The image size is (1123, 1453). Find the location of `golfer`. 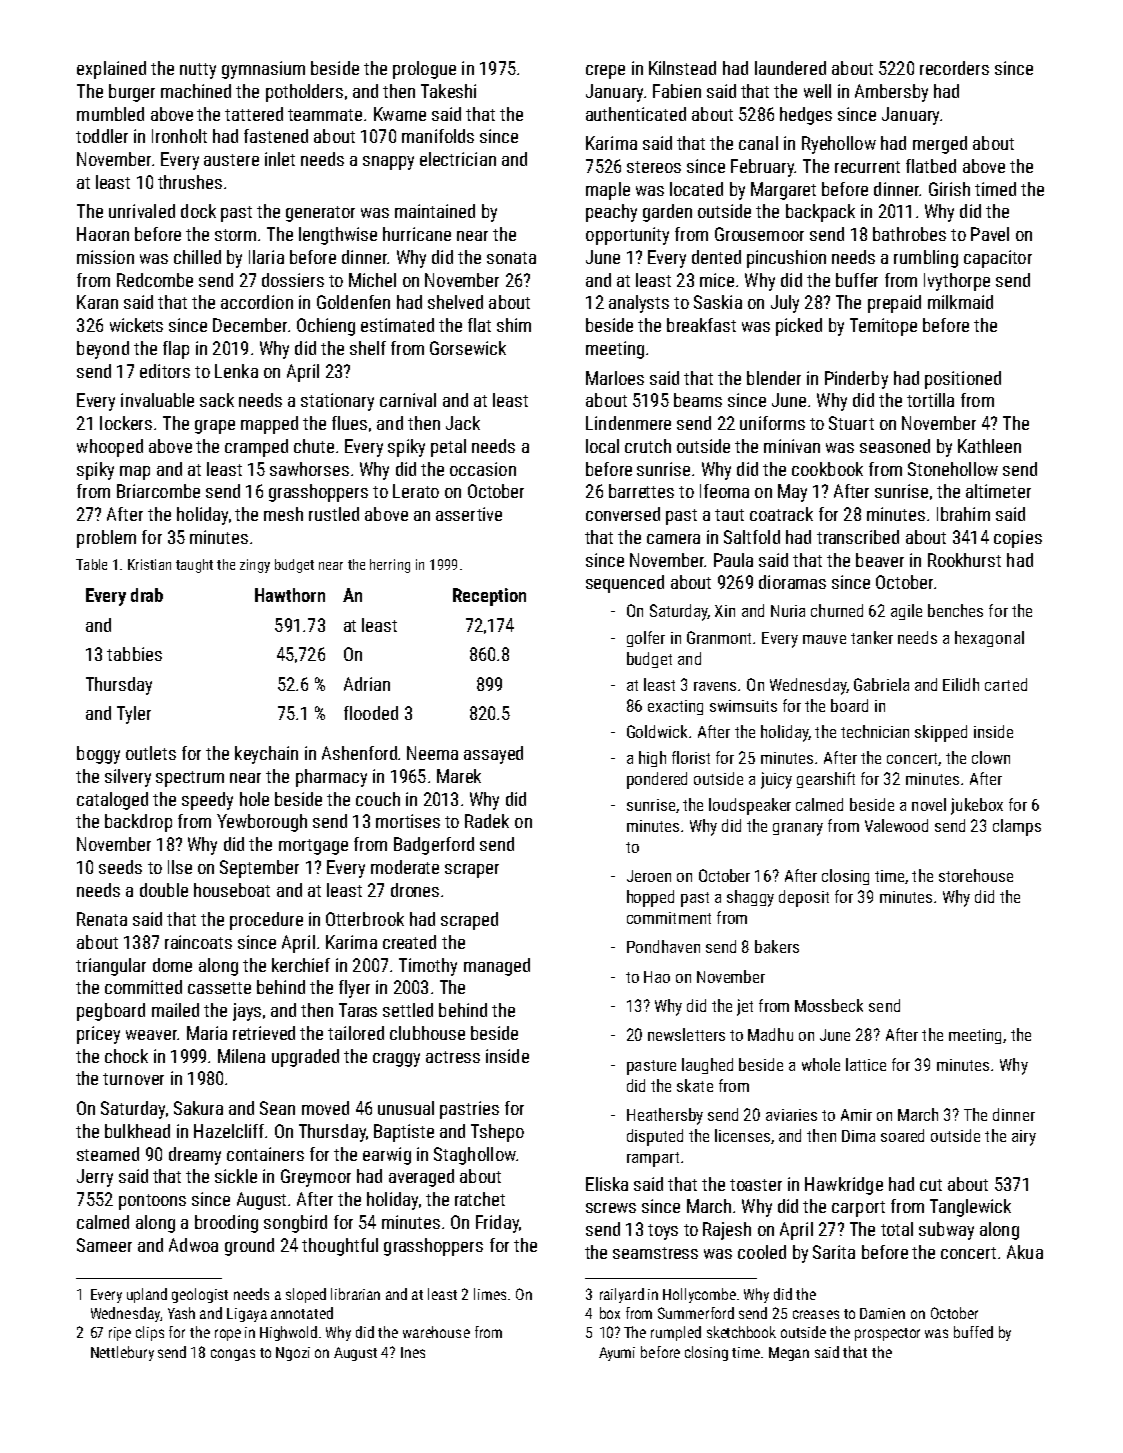

golfer is located at coordinates (646, 639).
